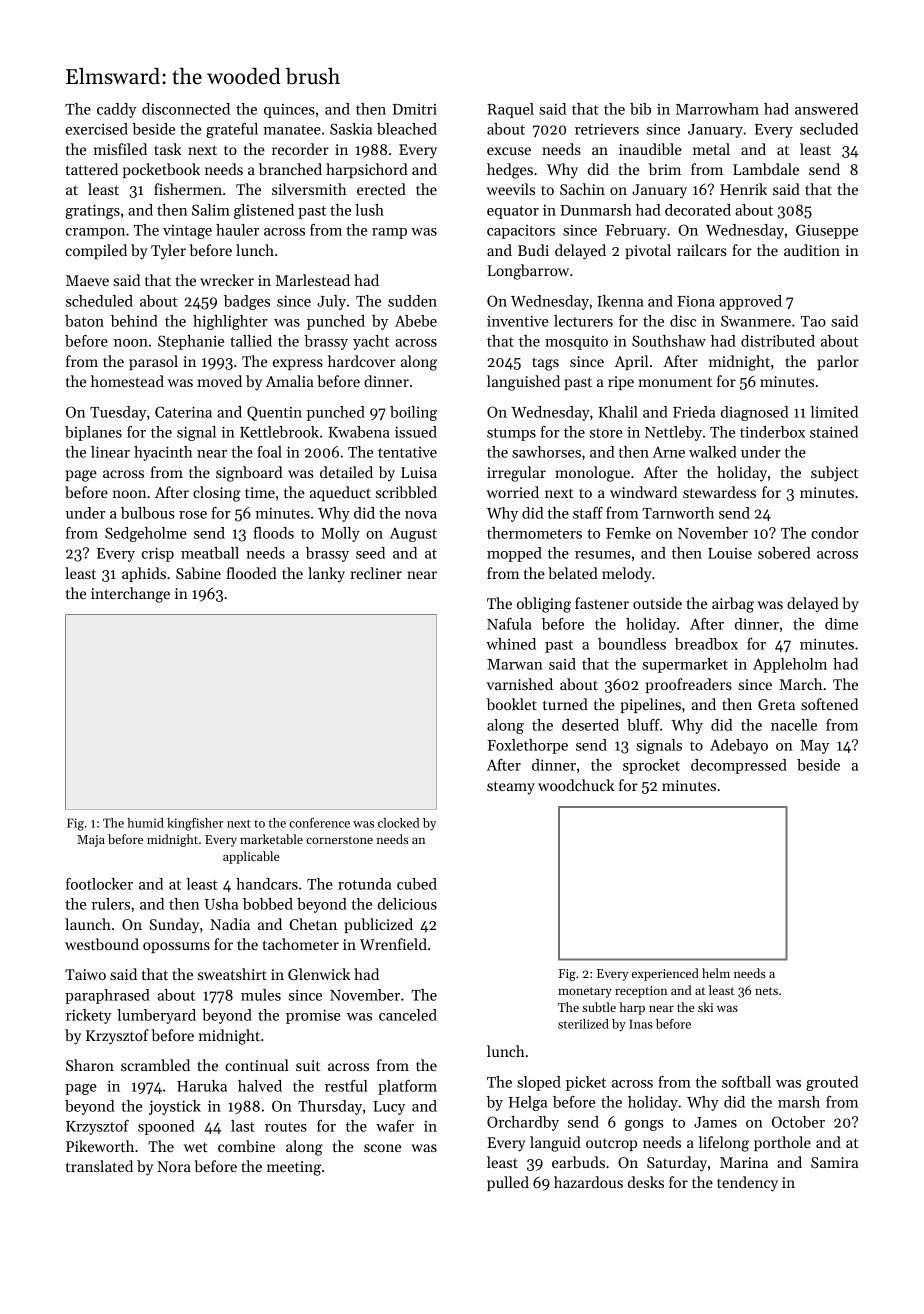  What do you see at coordinates (576, 785) in the image?
I see `woodchuck` at bounding box center [576, 785].
